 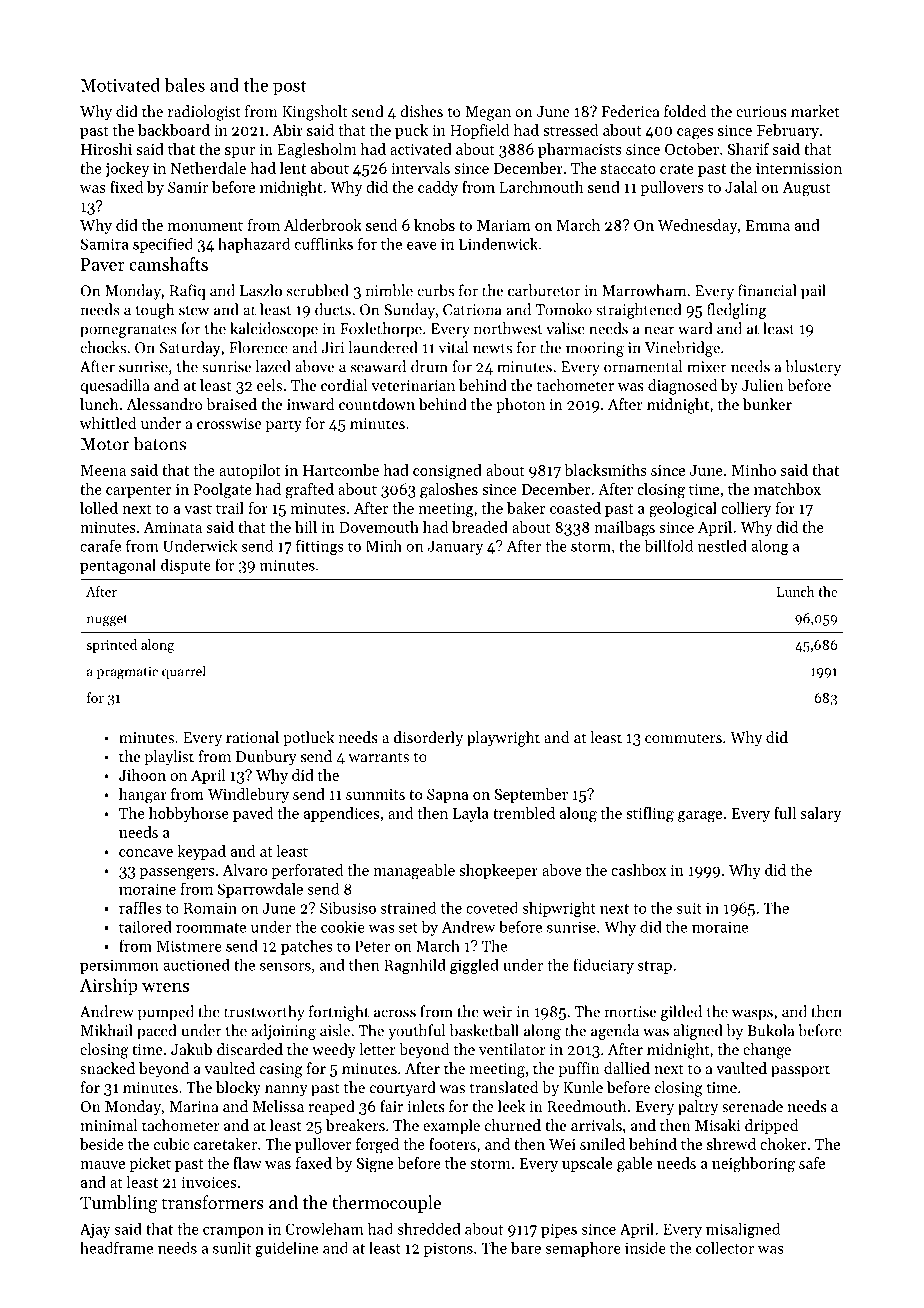 I want to click on Bukola, so click(x=771, y=1030).
